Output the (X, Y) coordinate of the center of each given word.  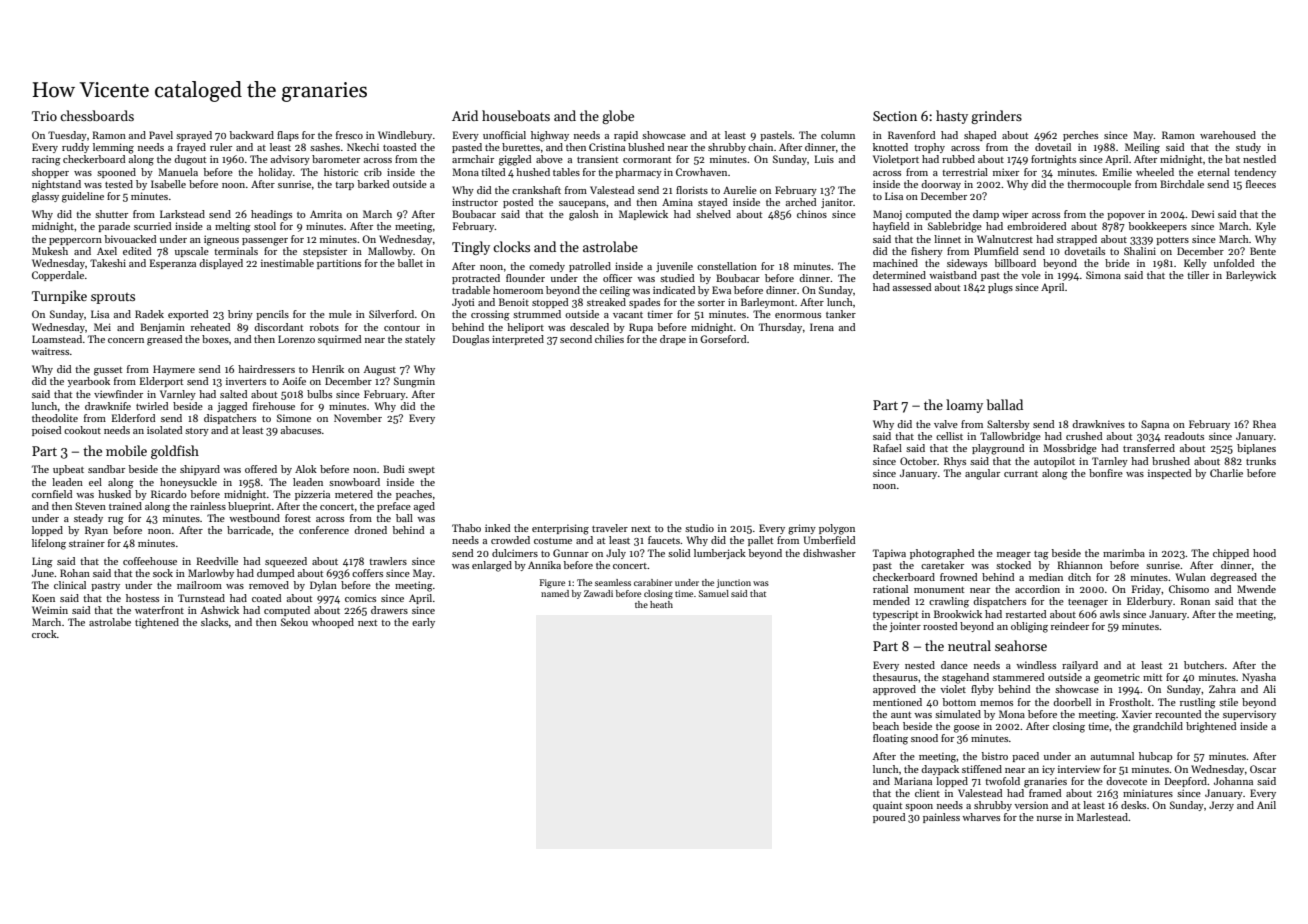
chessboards (97, 115)
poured (889, 818)
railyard (1080, 666)
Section (895, 116)
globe (618, 117)
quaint (887, 806)
